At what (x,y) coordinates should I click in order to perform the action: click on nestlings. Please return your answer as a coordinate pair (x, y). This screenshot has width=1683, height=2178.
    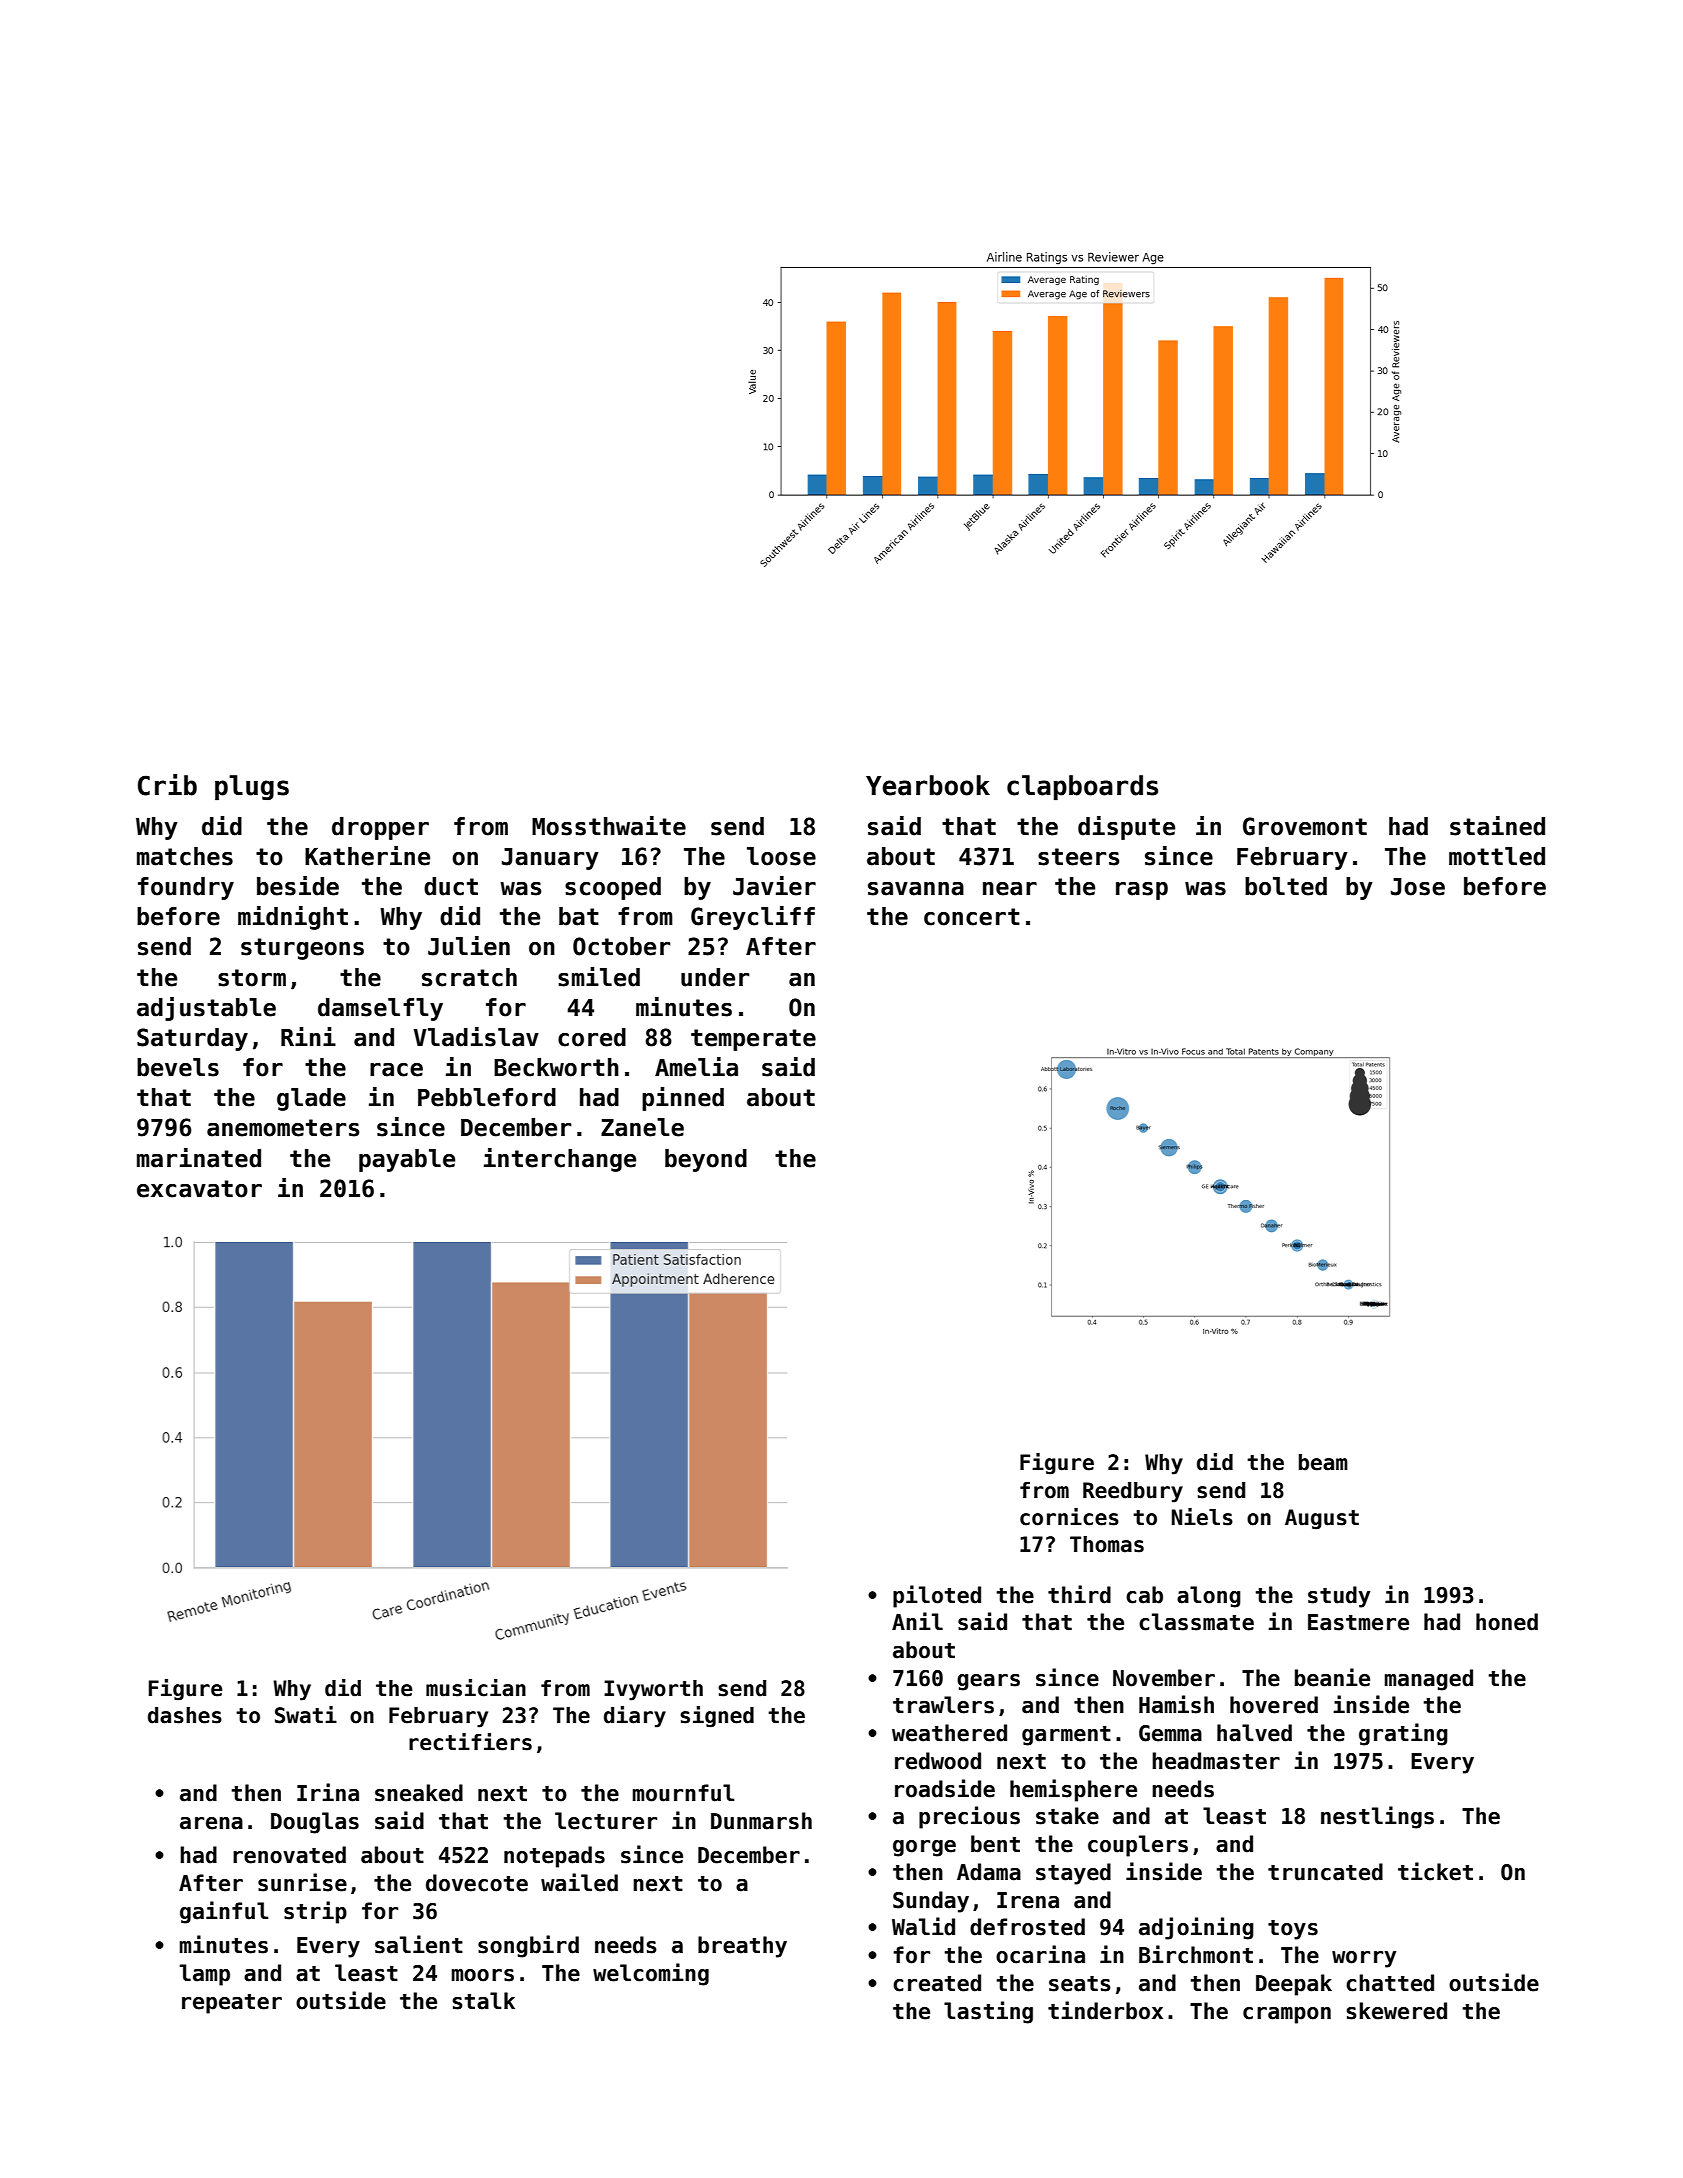
    Looking at the image, I should click on (1377, 1817).
